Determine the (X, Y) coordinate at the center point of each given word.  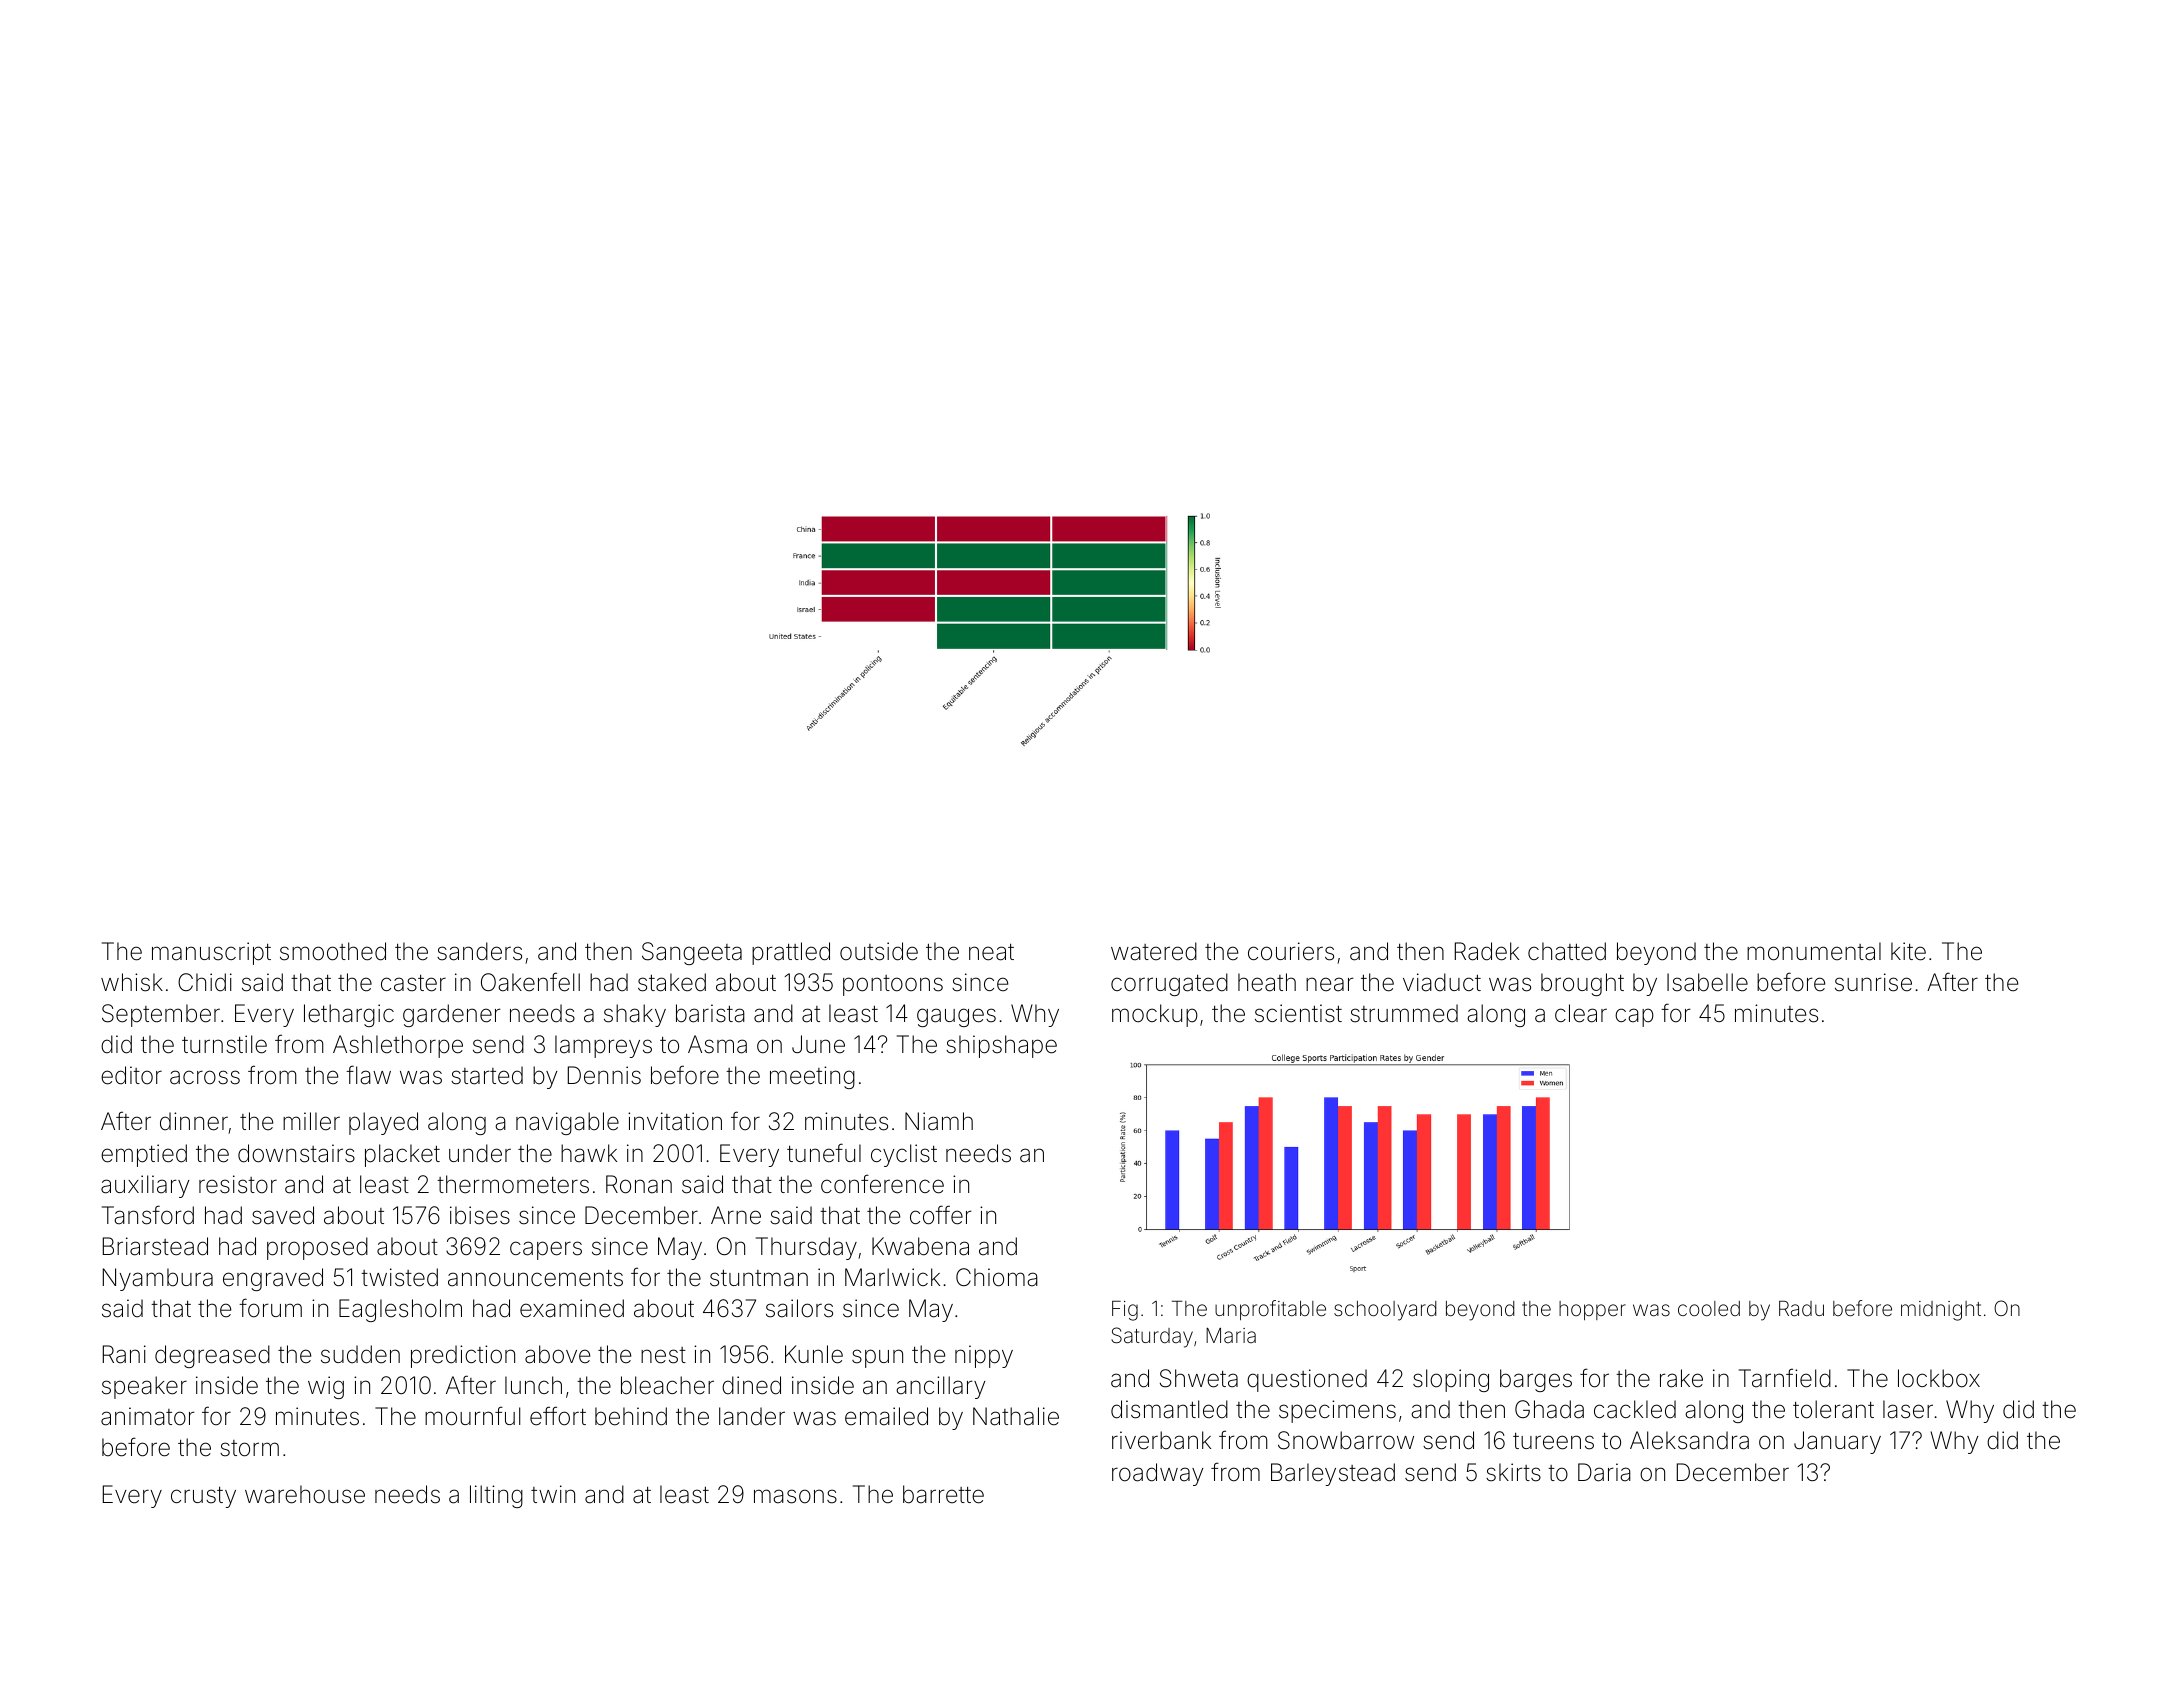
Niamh (939, 1121)
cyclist (904, 1155)
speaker (144, 1387)
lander (752, 1416)
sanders (479, 951)
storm (249, 1448)
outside (879, 951)
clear (1581, 1013)
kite (1908, 951)
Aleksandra (1689, 1440)
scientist (1298, 1013)
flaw (368, 1075)
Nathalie (1016, 1416)
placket (402, 1155)
